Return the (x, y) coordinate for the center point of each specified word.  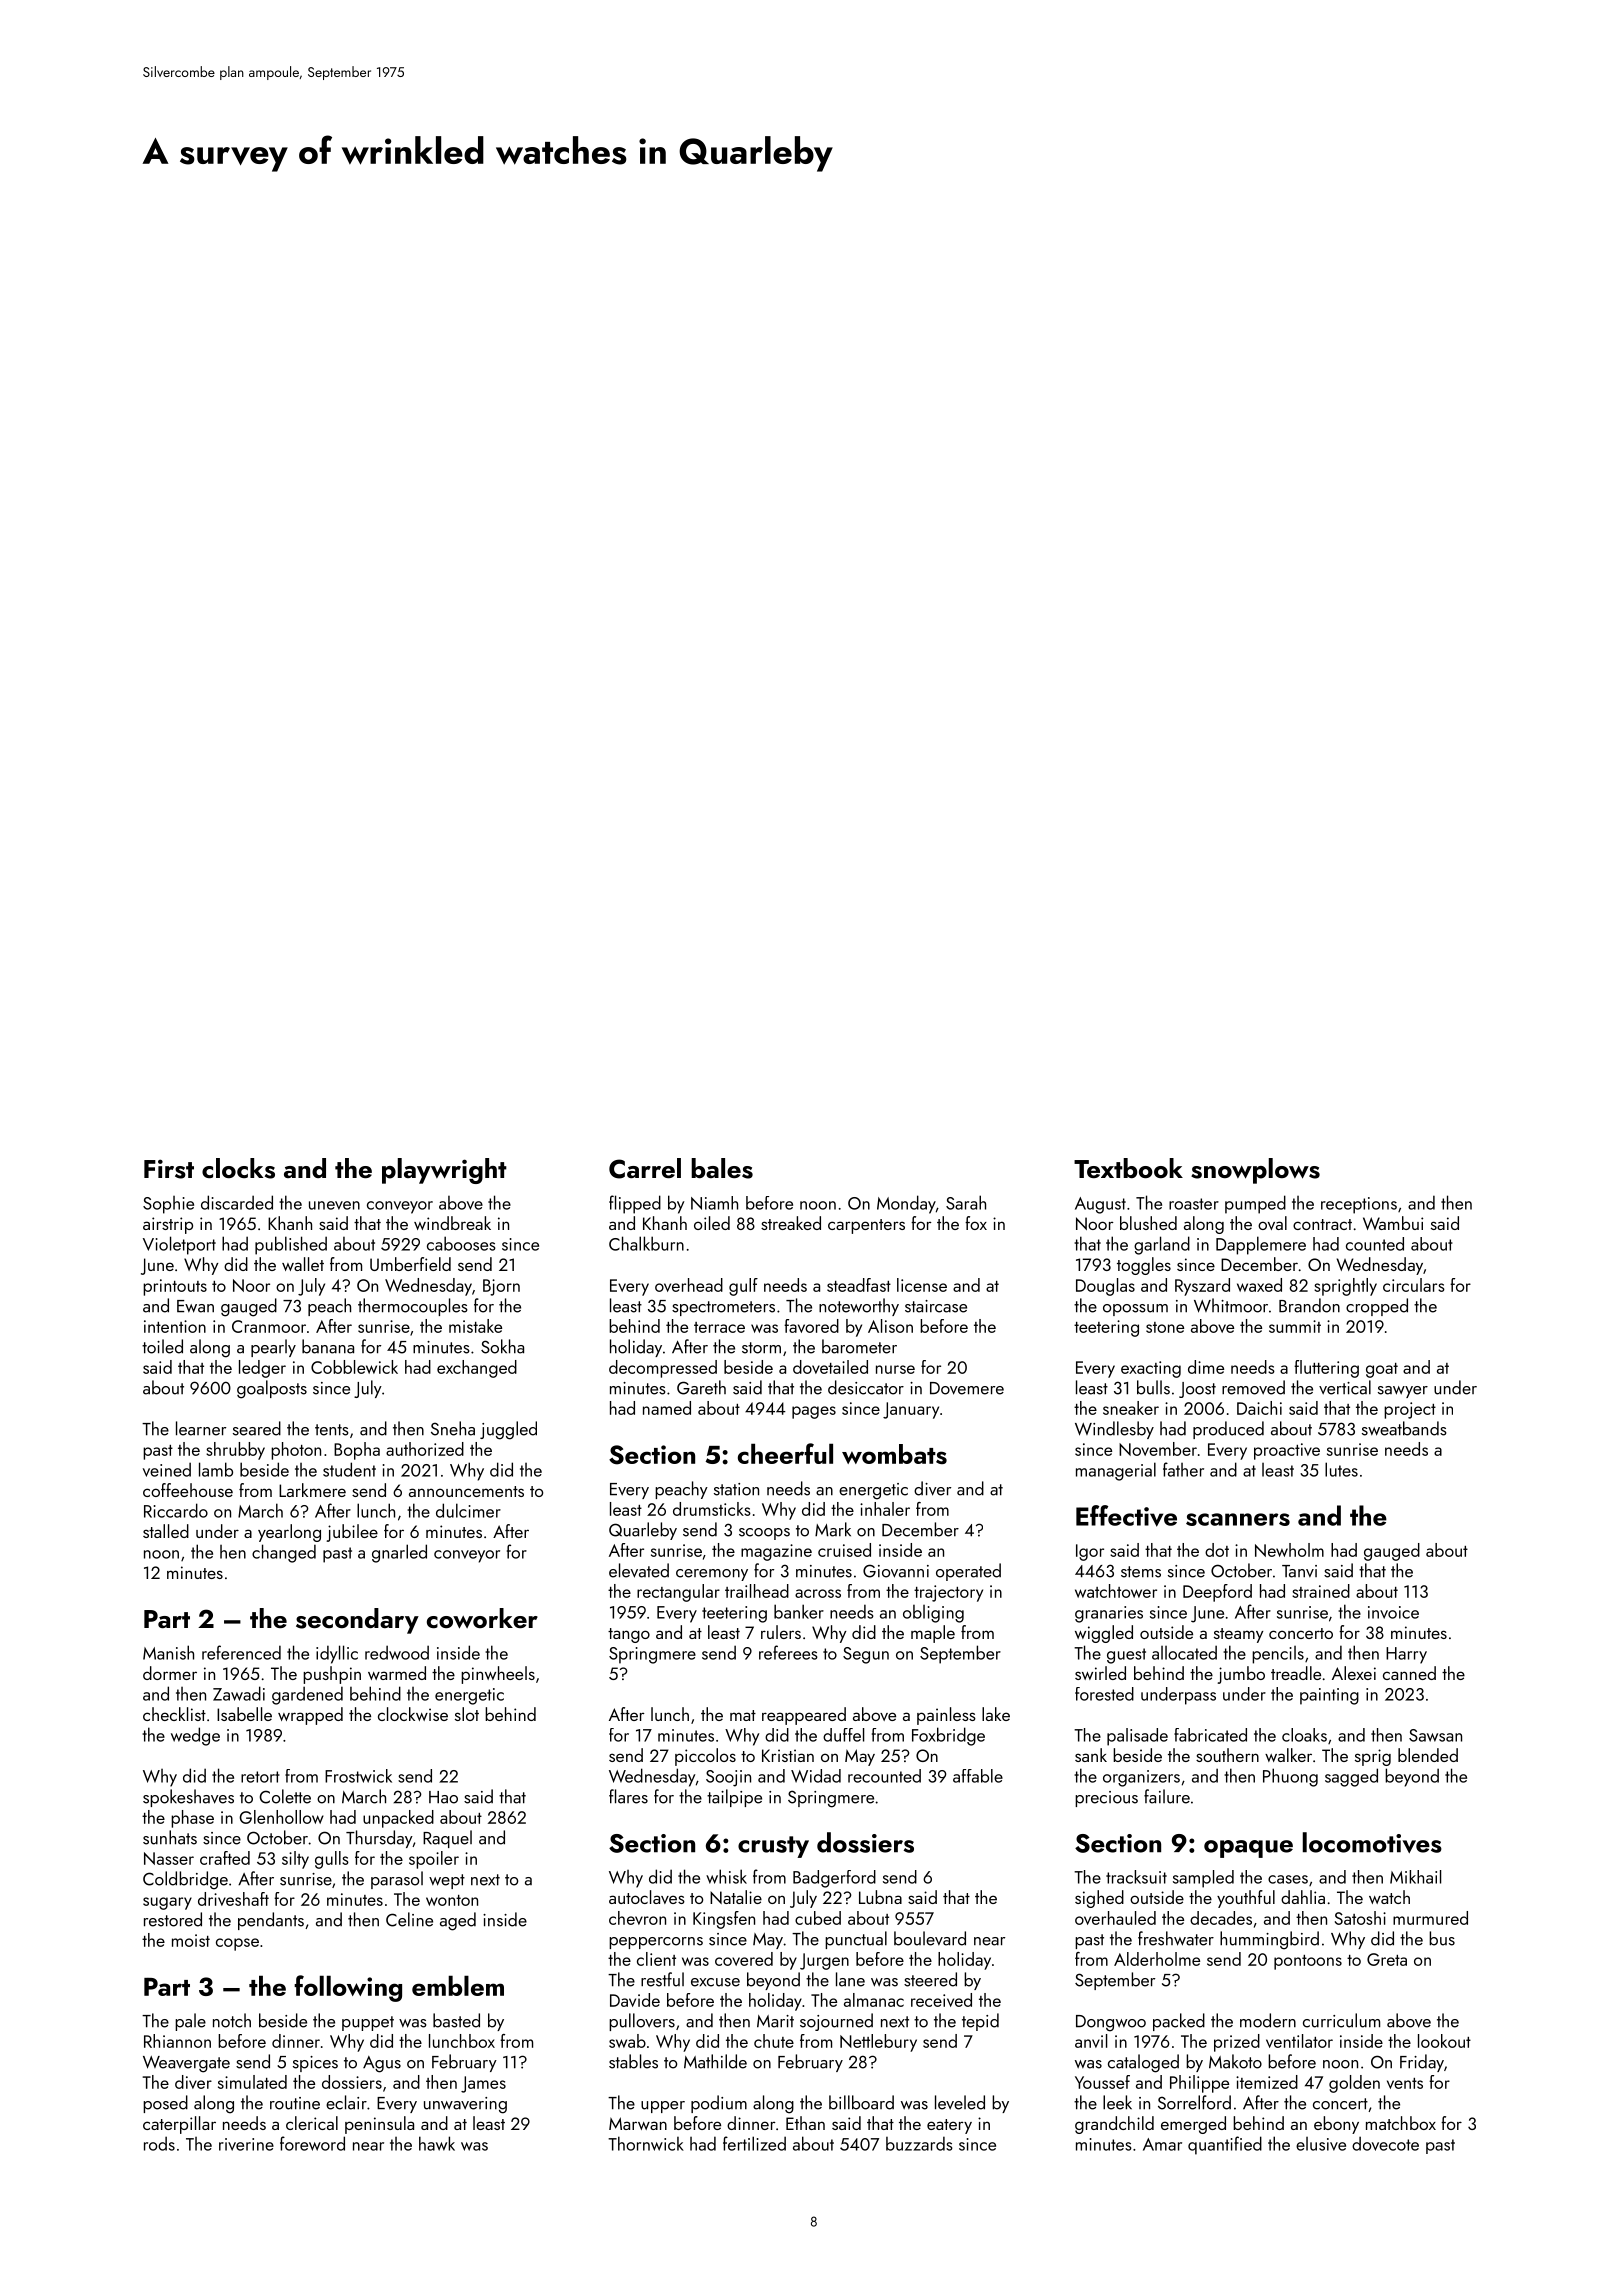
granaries (1109, 1614)
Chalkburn (646, 1243)
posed (165, 2104)
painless (946, 1716)
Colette (285, 1796)
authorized (425, 1449)
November (1158, 1449)
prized (1237, 2043)
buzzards (919, 2143)
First (169, 1169)
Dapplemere (1261, 1245)
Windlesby (1114, 1430)
